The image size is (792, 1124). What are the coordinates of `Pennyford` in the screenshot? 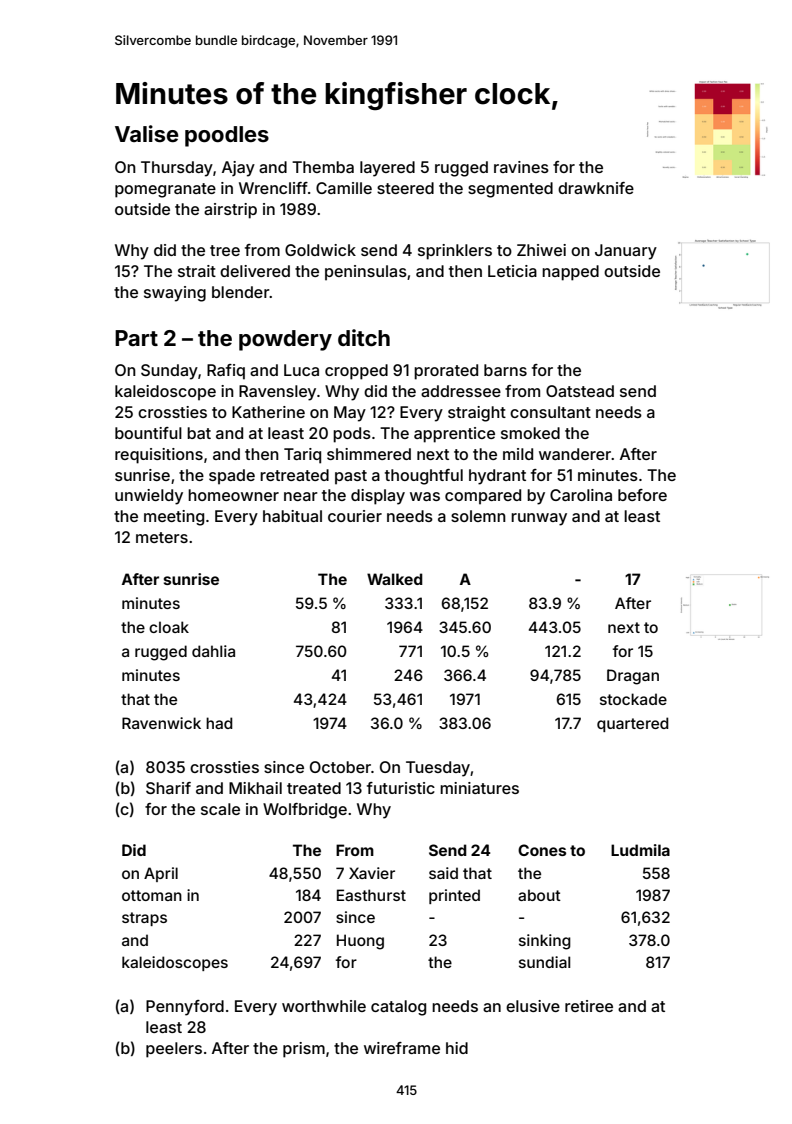 It's located at (185, 1008).
